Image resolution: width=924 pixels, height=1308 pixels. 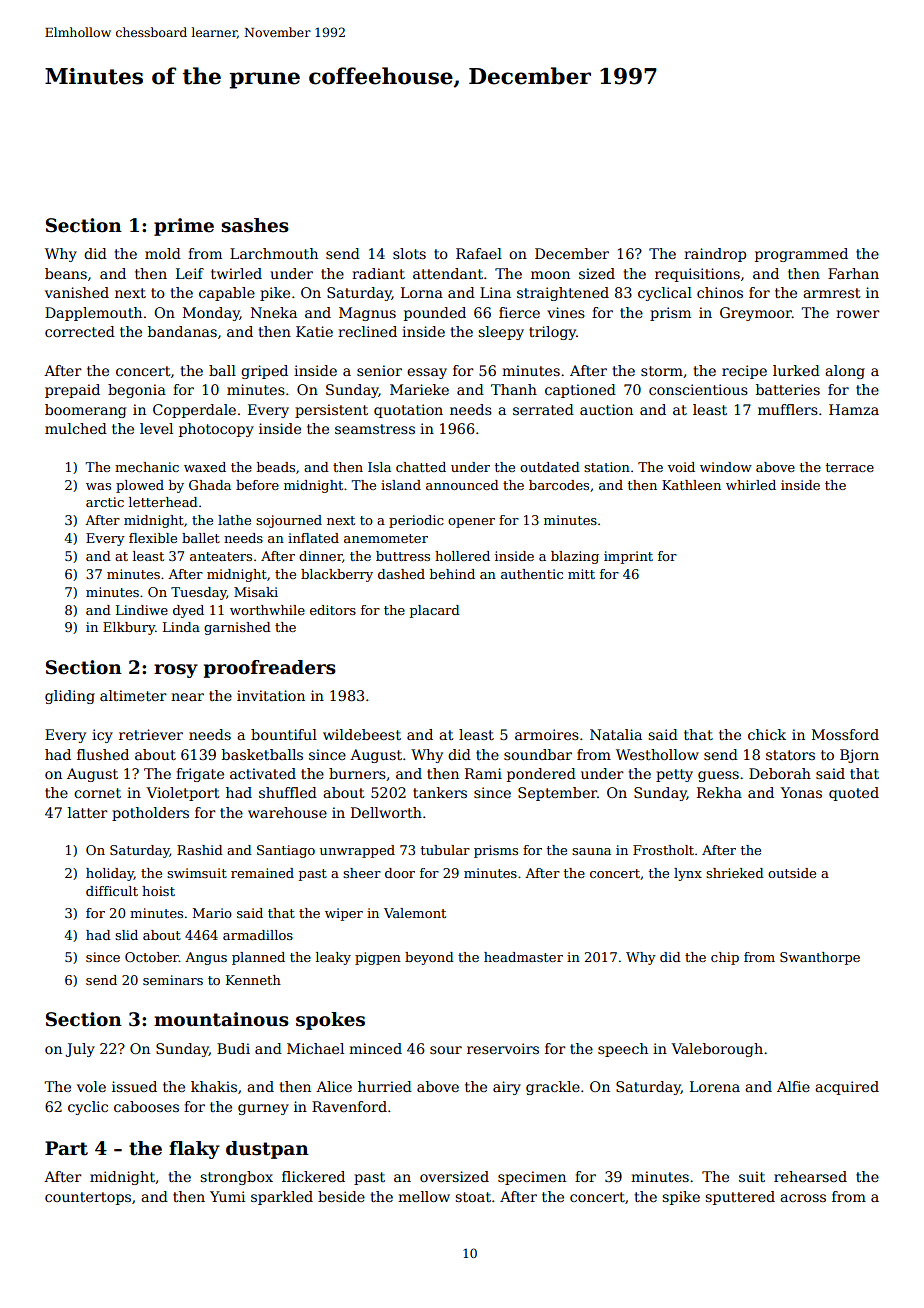 I want to click on stoat, so click(x=473, y=1197).
